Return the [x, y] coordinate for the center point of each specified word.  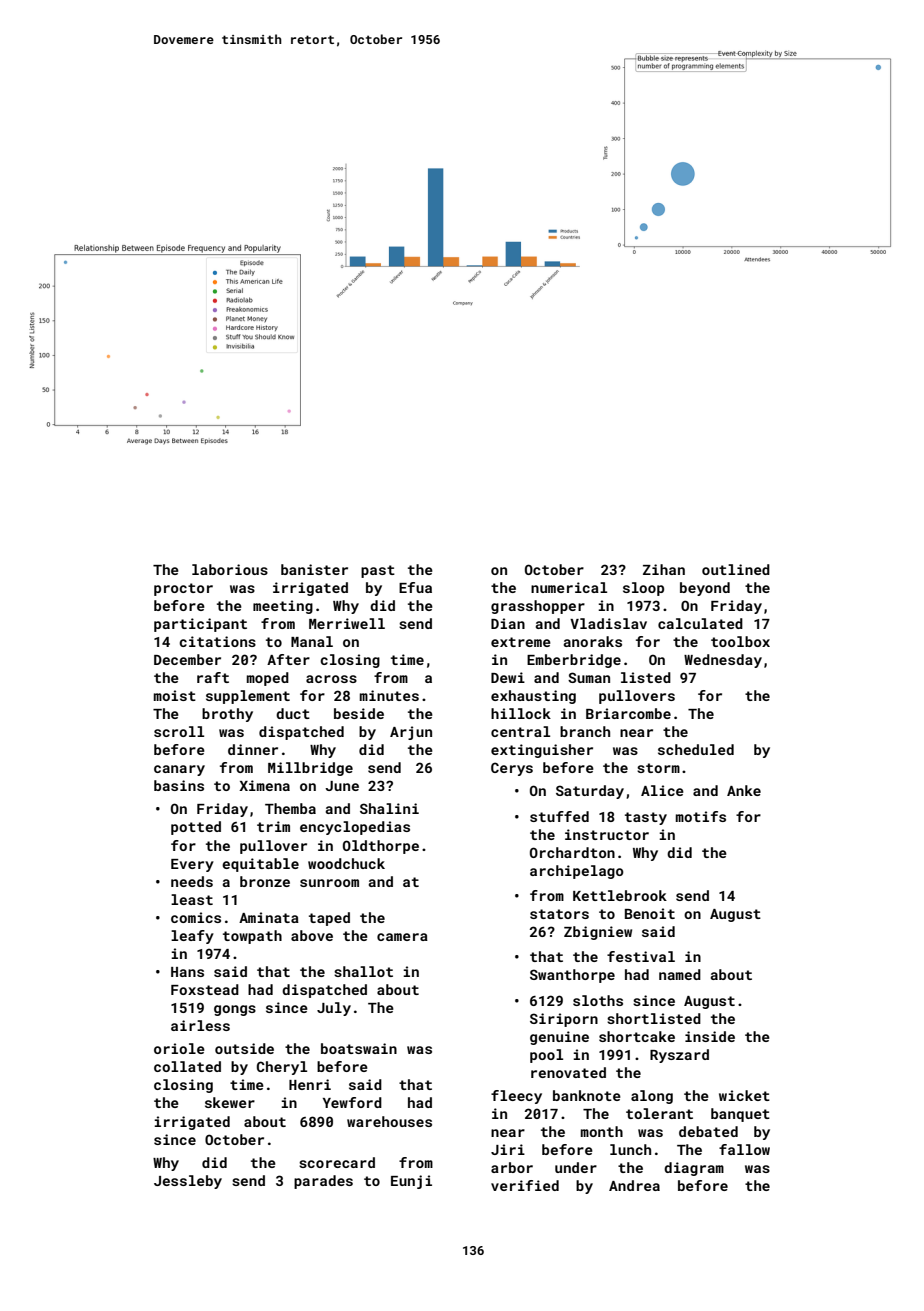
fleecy [516, 1097]
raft [213, 677]
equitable [260, 865]
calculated [700, 623]
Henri [310, 1084]
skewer [230, 1102]
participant [200, 625]
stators [559, 914]
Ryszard [679, 1056]
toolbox [740, 641]
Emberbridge [574, 661]
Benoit [650, 913]
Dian [508, 623]
